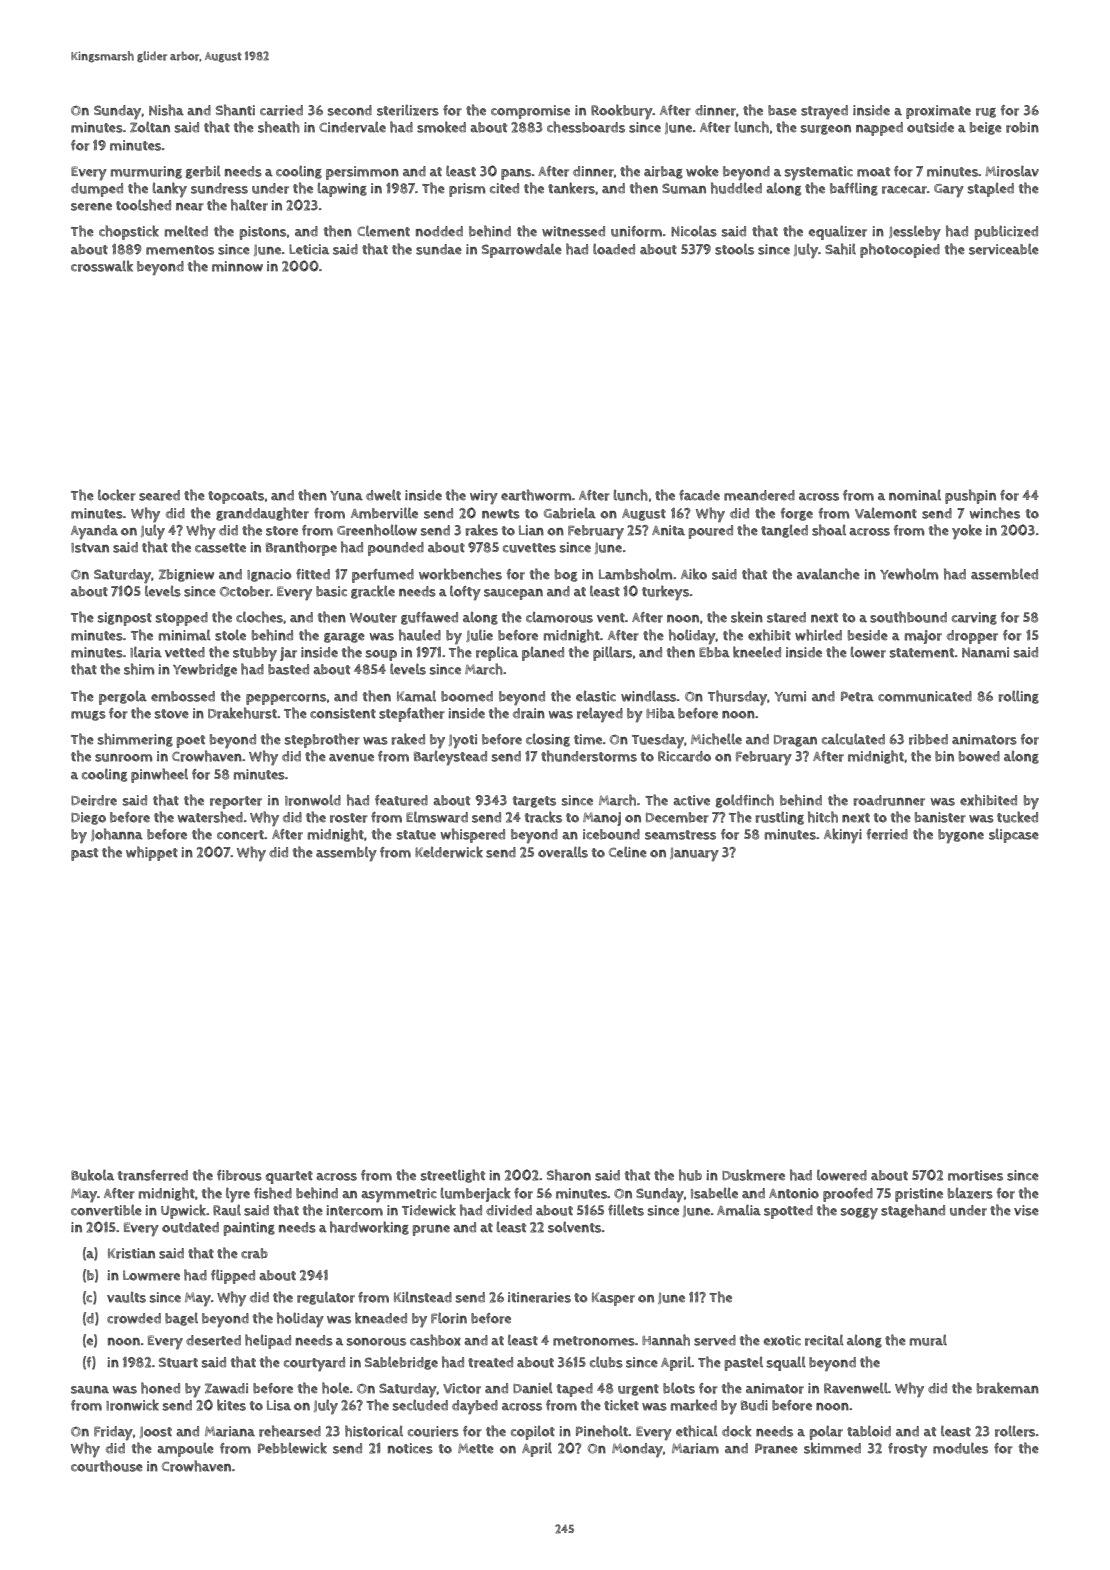 The width and height of the image is (1110, 1570). I want to click on transferred, so click(153, 1175).
